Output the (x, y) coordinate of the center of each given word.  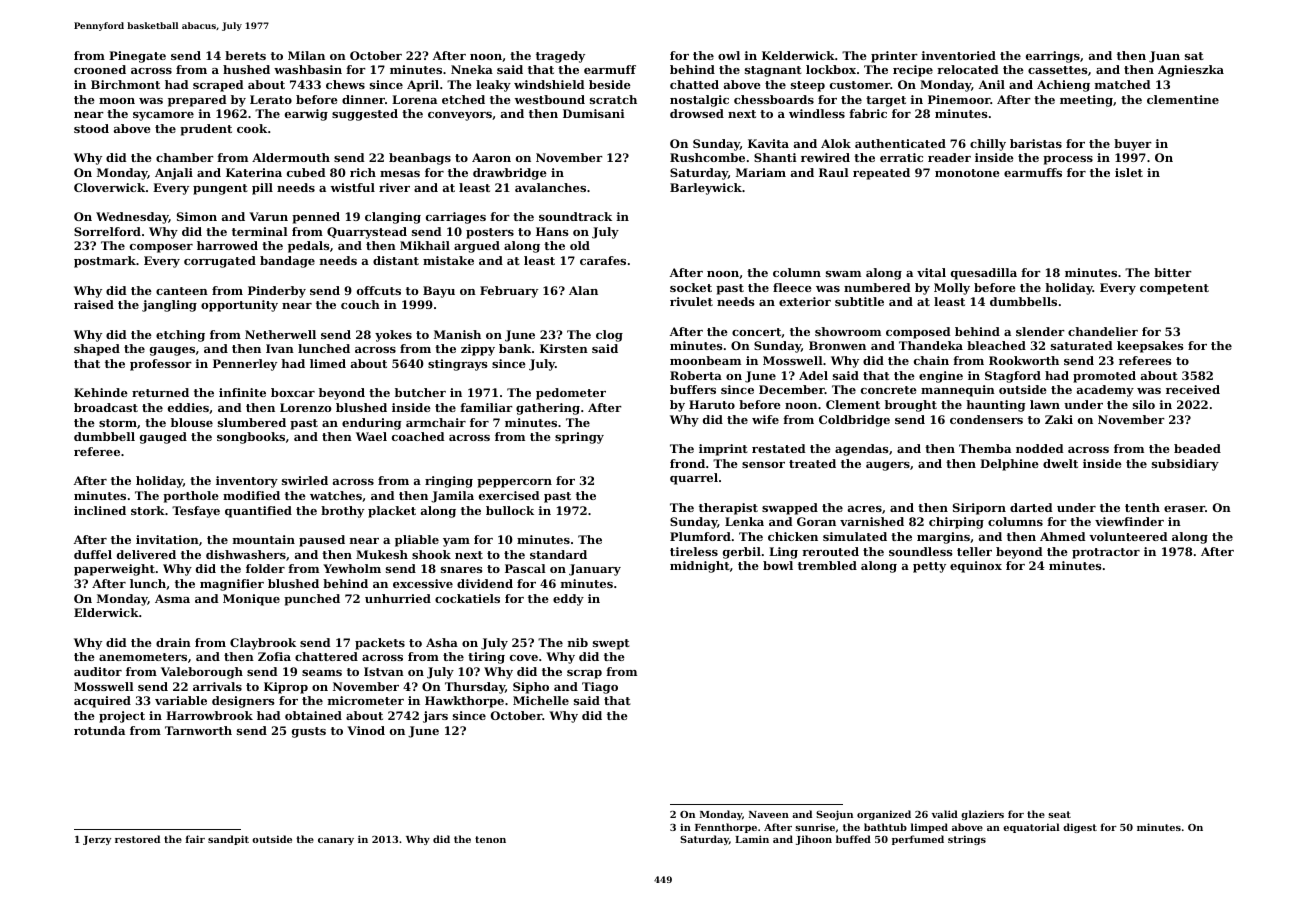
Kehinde (101, 392)
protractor (1106, 553)
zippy (478, 350)
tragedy (560, 57)
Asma (172, 598)
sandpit (228, 840)
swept (611, 644)
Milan (306, 55)
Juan (1164, 57)
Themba (985, 448)
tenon (490, 839)
